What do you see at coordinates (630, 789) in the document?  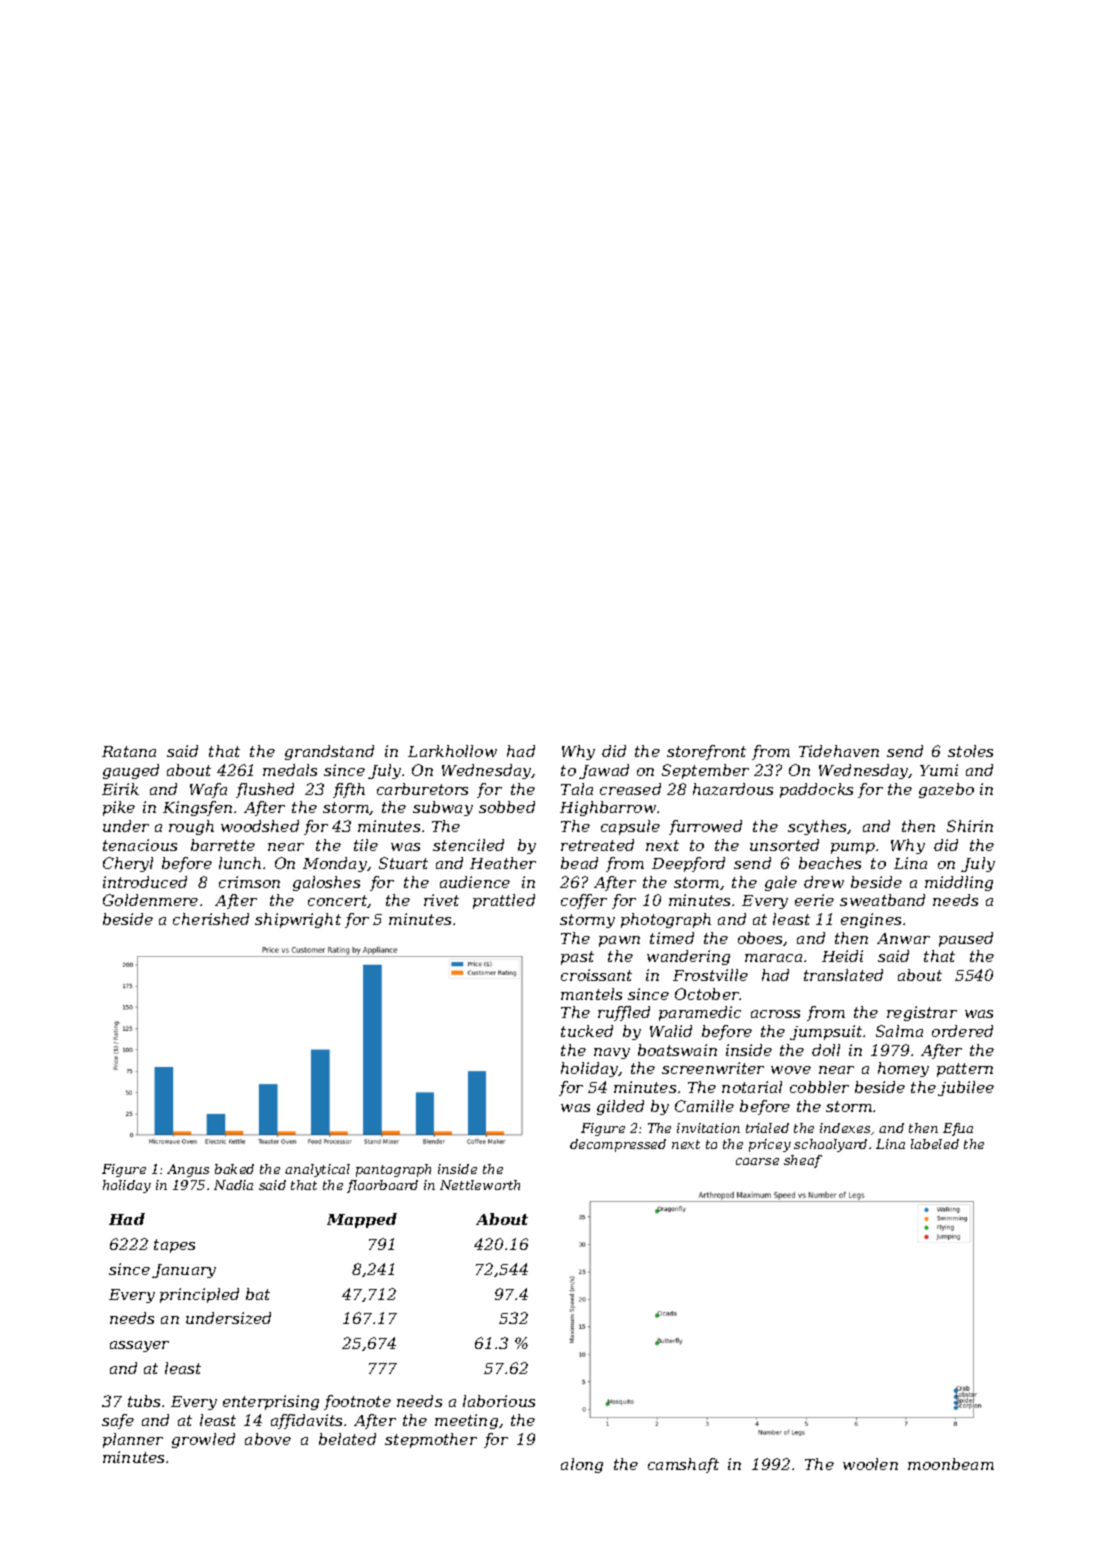 I see `creased` at bounding box center [630, 789].
